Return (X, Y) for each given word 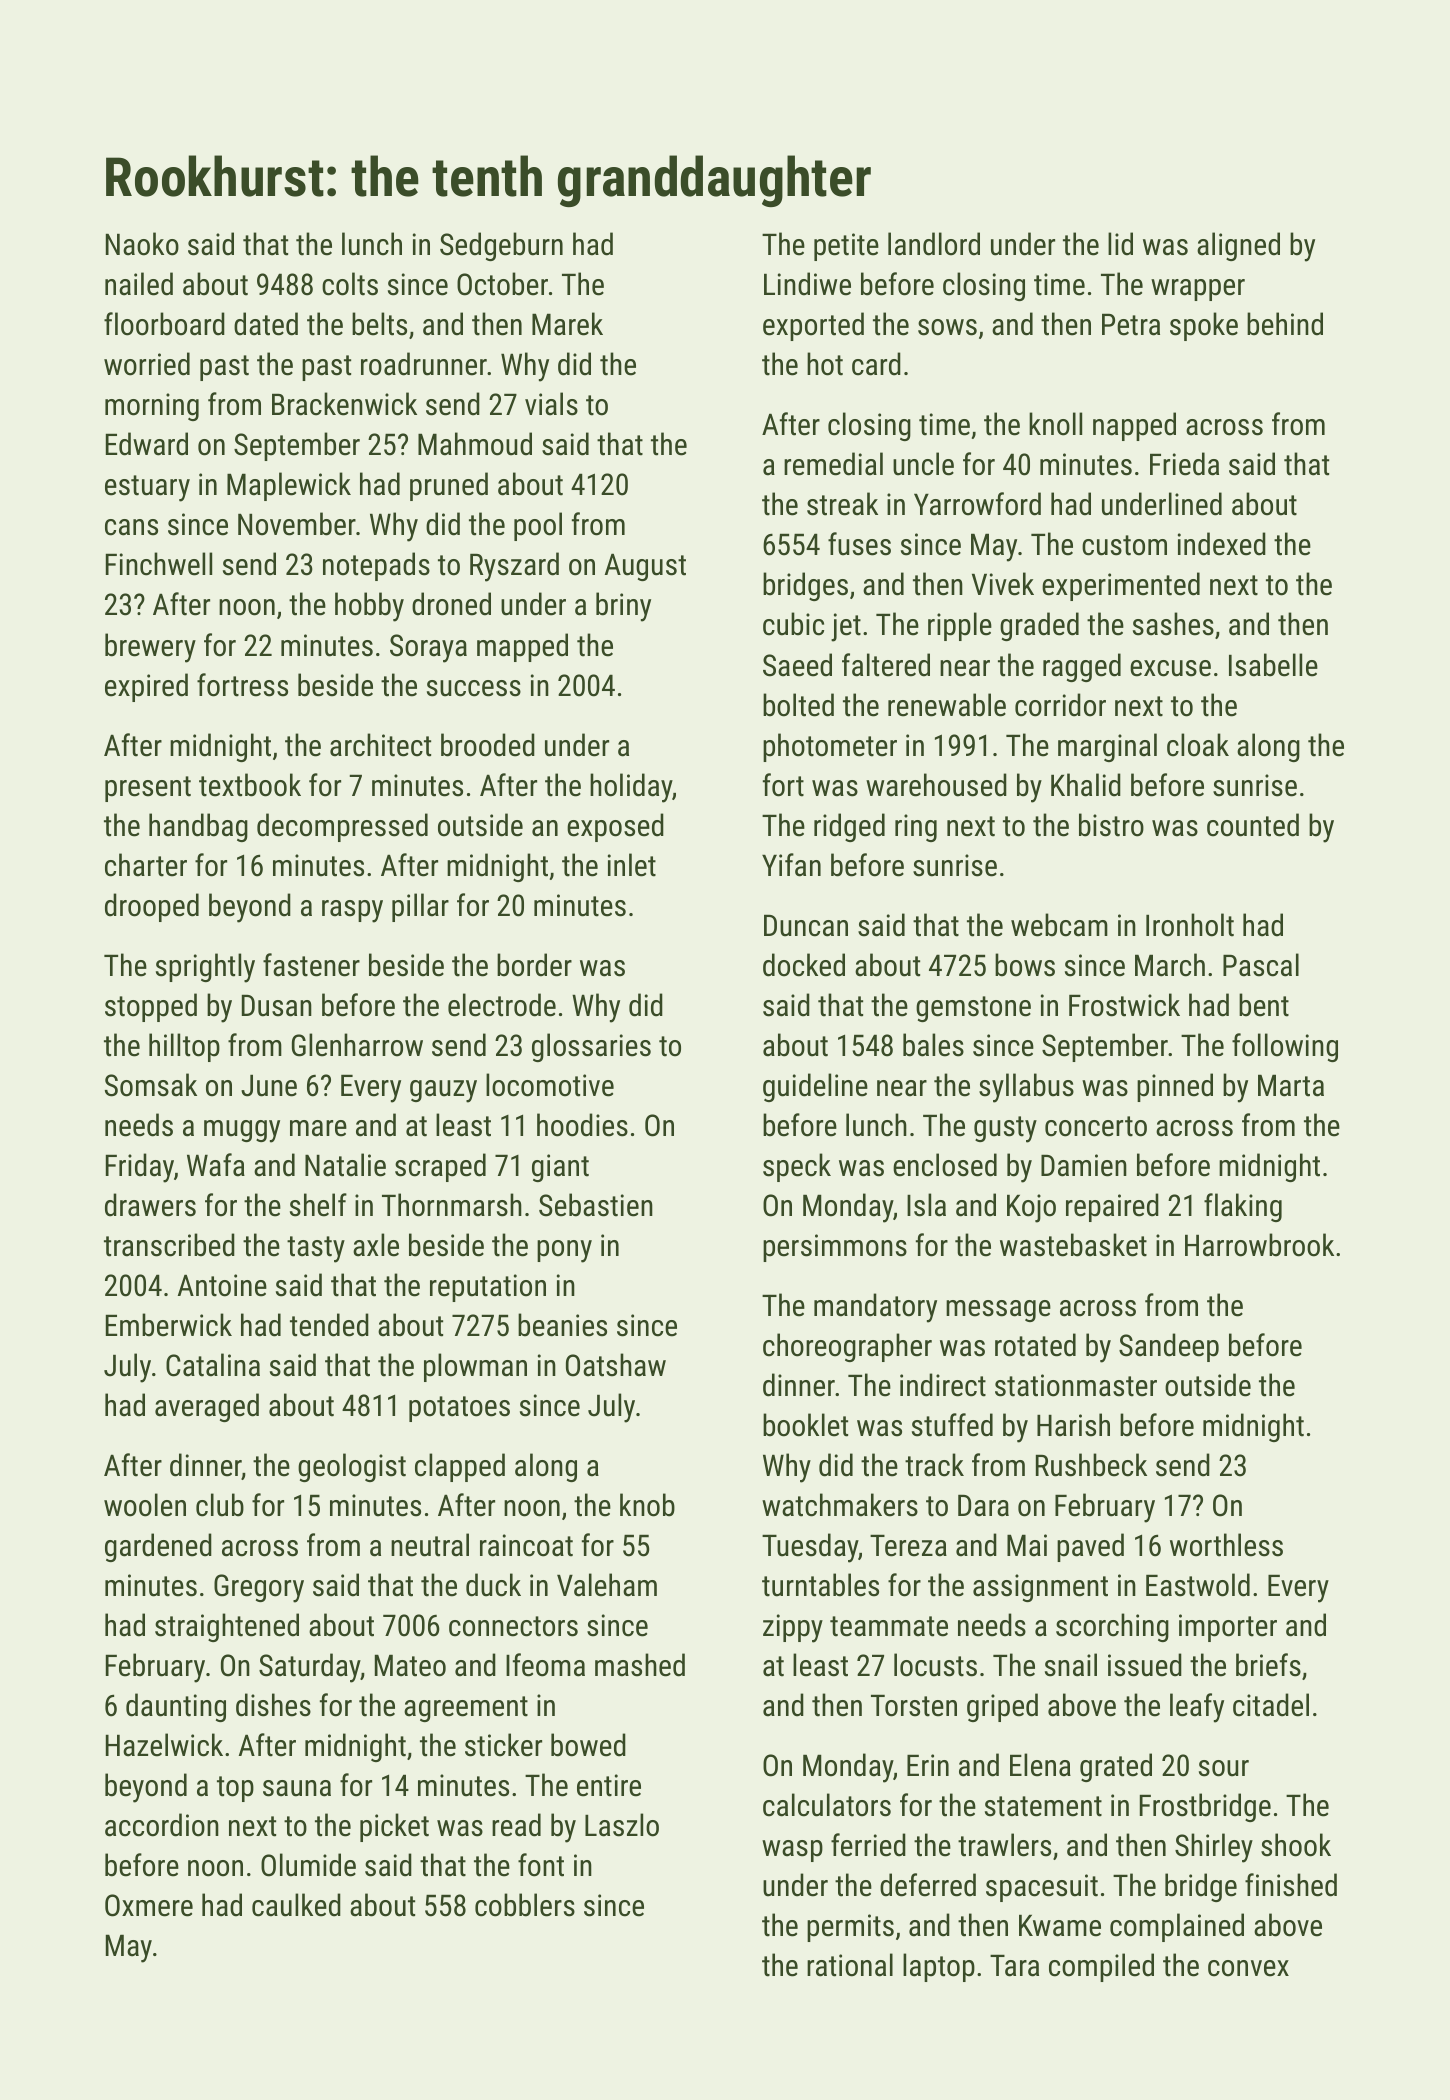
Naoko (142, 244)
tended (329, 1325)
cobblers (525, 1905)
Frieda (1184, 464)
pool (538, 526)
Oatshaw (616, 1365)
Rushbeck (1091, 1465)
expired (146, 687)
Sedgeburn (501, 246)
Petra (1131, 325)
